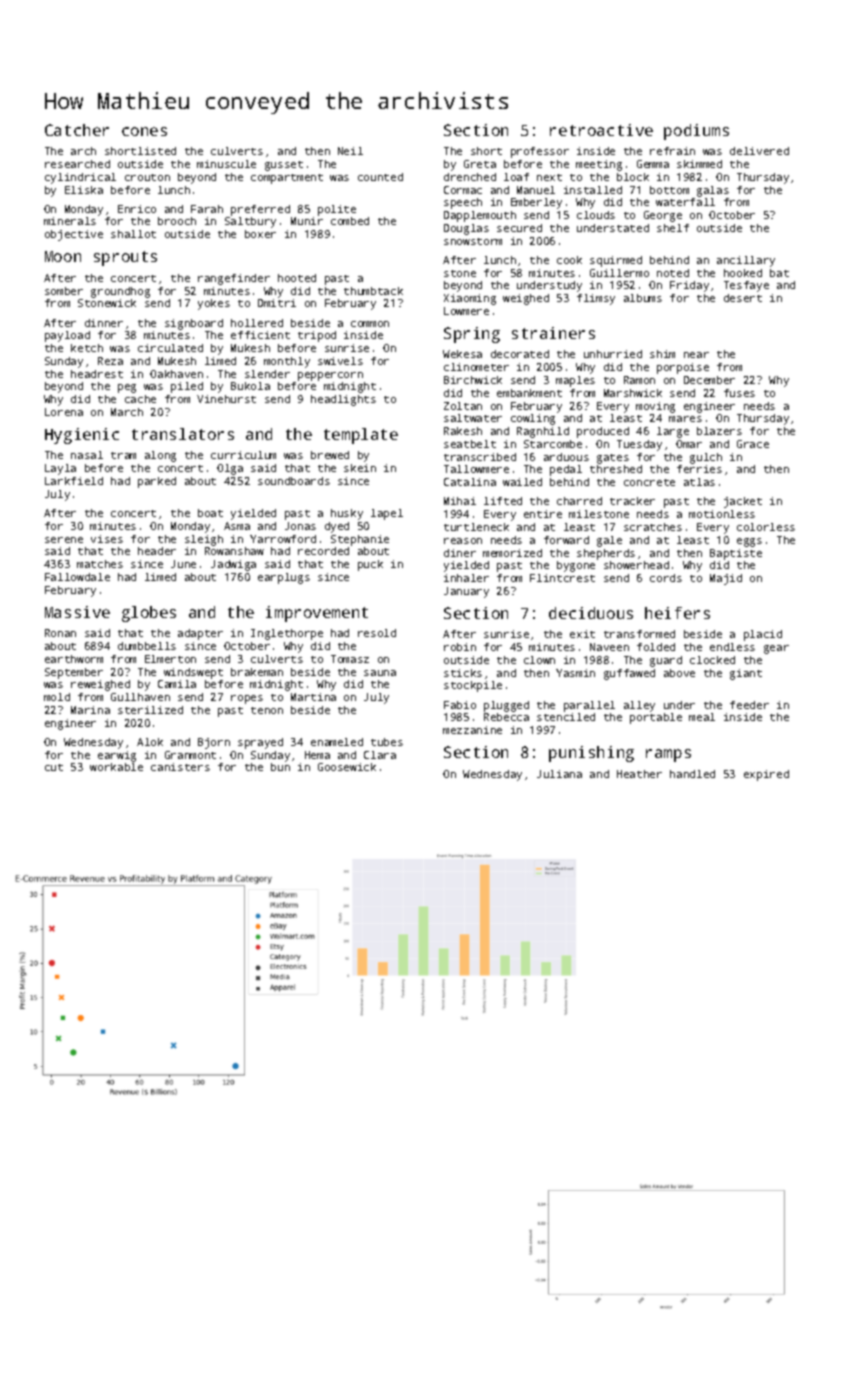 The image size is (849, 1400). What do you see at coordinates (543, 432) in the screenshot?
I see `Ragnhild` at bounding box center [543, 432].
